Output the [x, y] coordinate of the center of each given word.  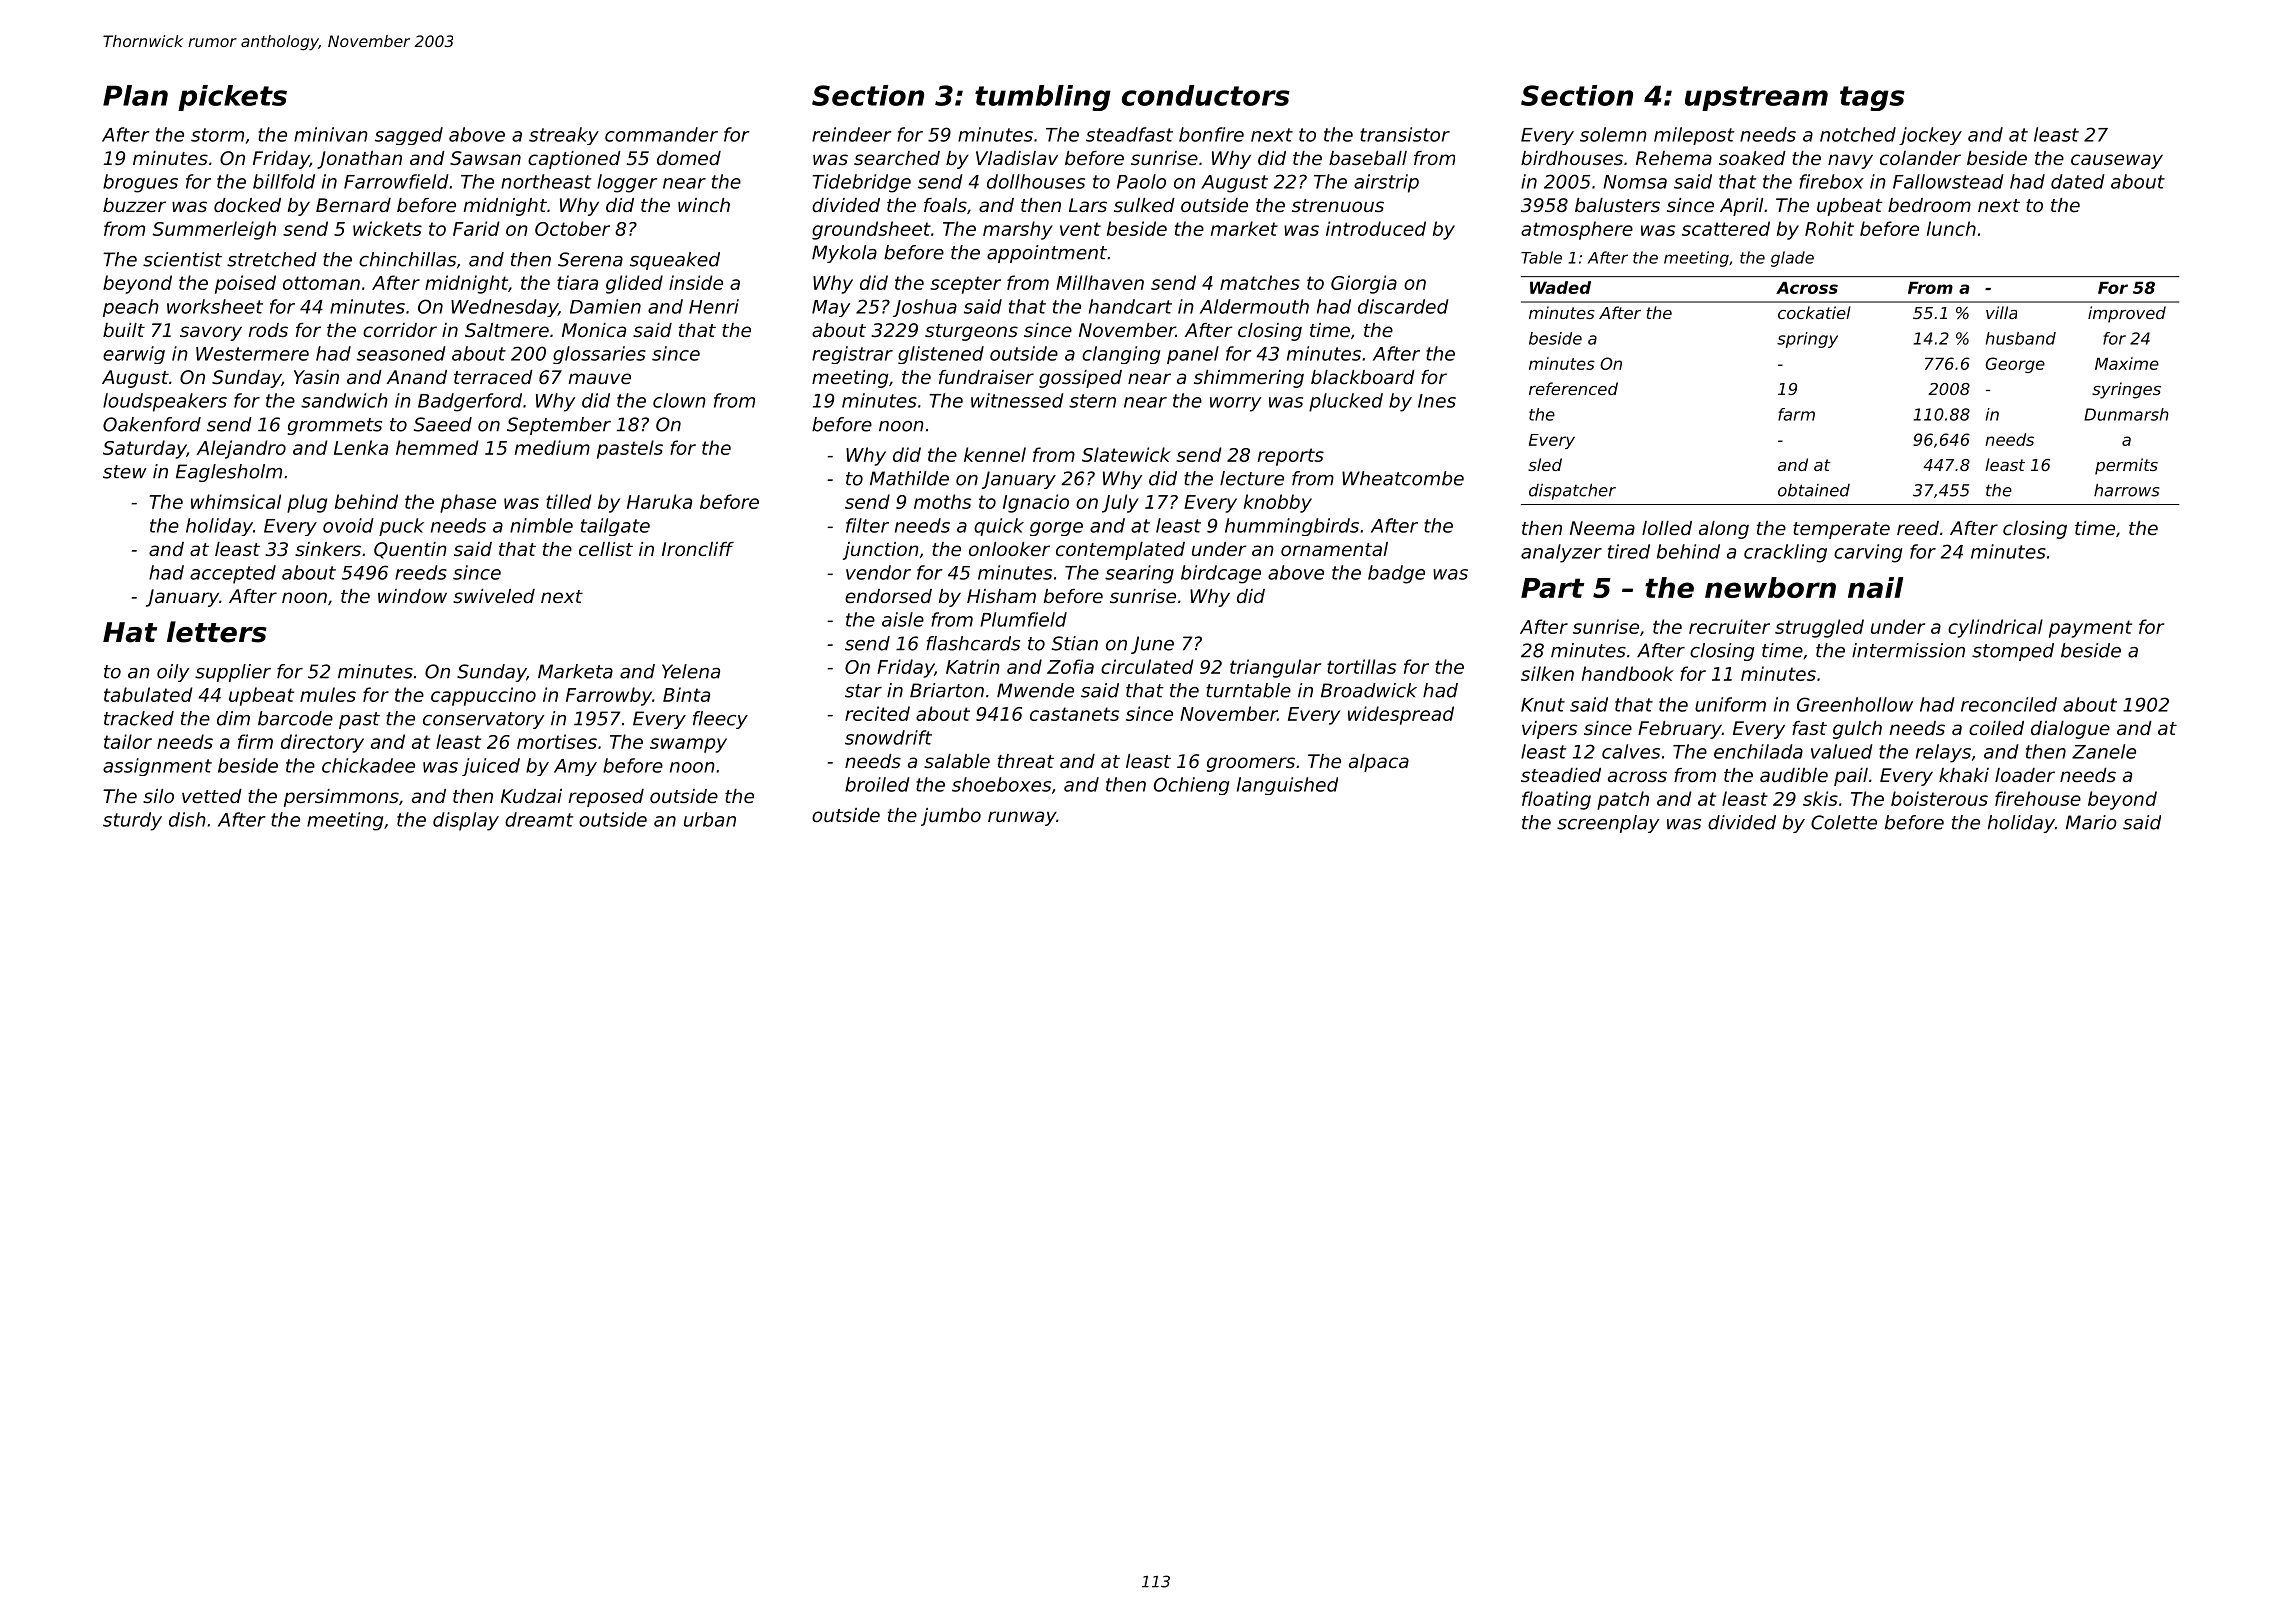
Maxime [2127, 363]
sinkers [328, 549]
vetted [212, 796]
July [1120, 503]
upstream [1756, 98]
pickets [232, 98]
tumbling [1043, 98]
